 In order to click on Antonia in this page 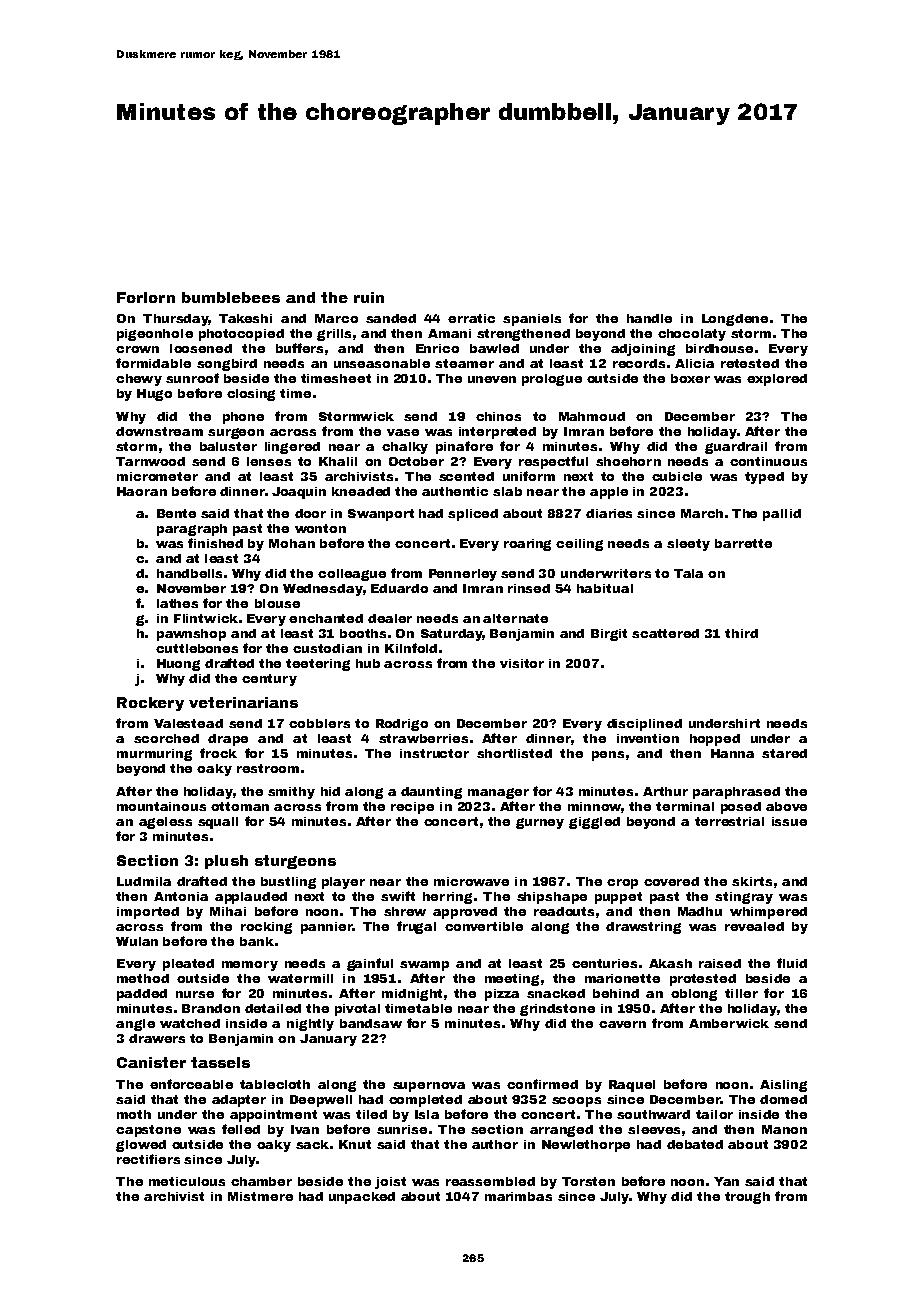, I will do `click(181, 896)`.
